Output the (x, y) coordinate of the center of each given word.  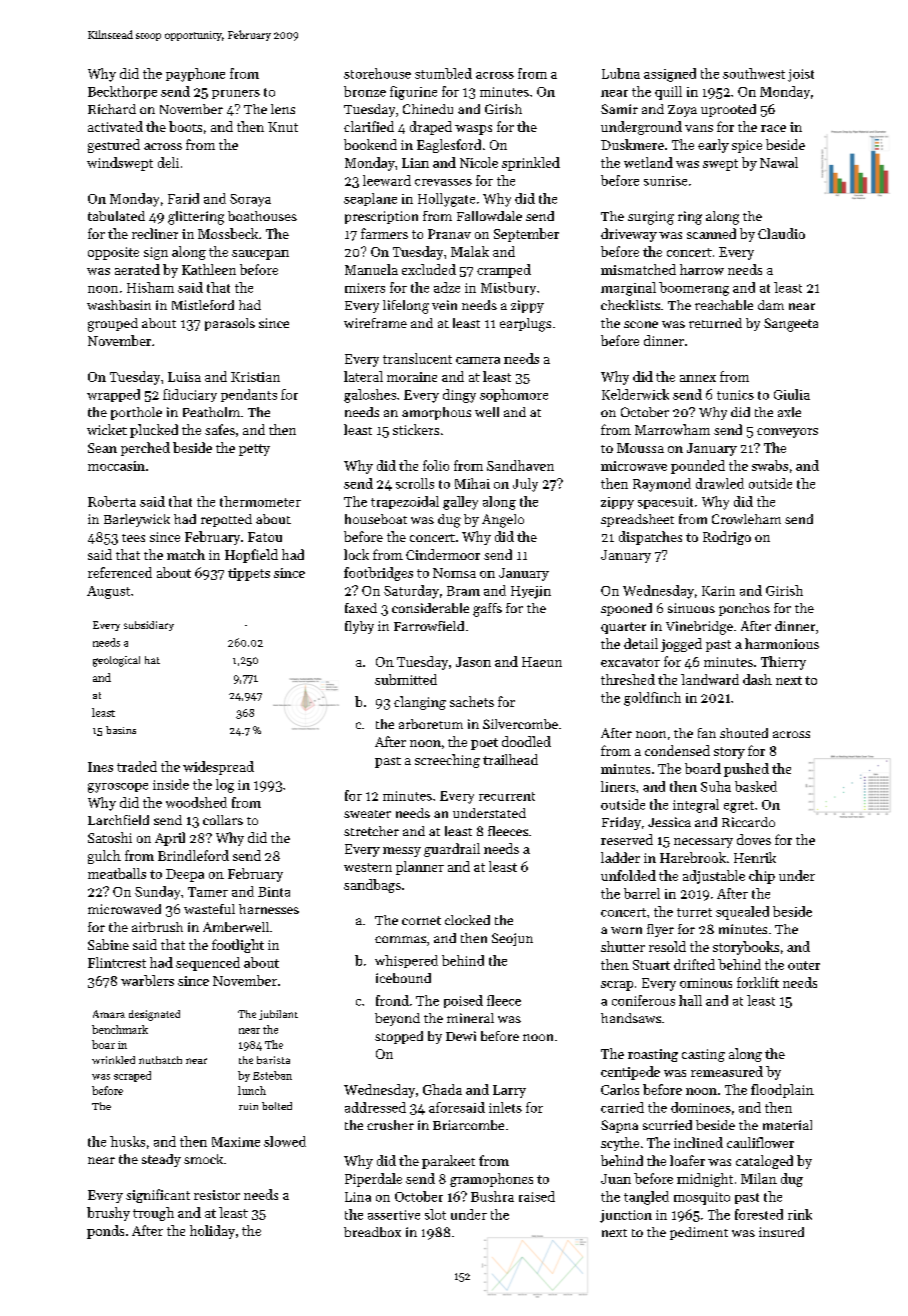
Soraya (250, 200)
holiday (212, 1232)
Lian (415, 163)
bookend (370, 144)
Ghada (442, 1089)
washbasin (119, 305)
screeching (447, 761)
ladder (620, 857)
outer (804, 965)
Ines (100, 767)
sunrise (665, 181)
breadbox (372, 1232)
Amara (109, 1014)
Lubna (621, 73)
